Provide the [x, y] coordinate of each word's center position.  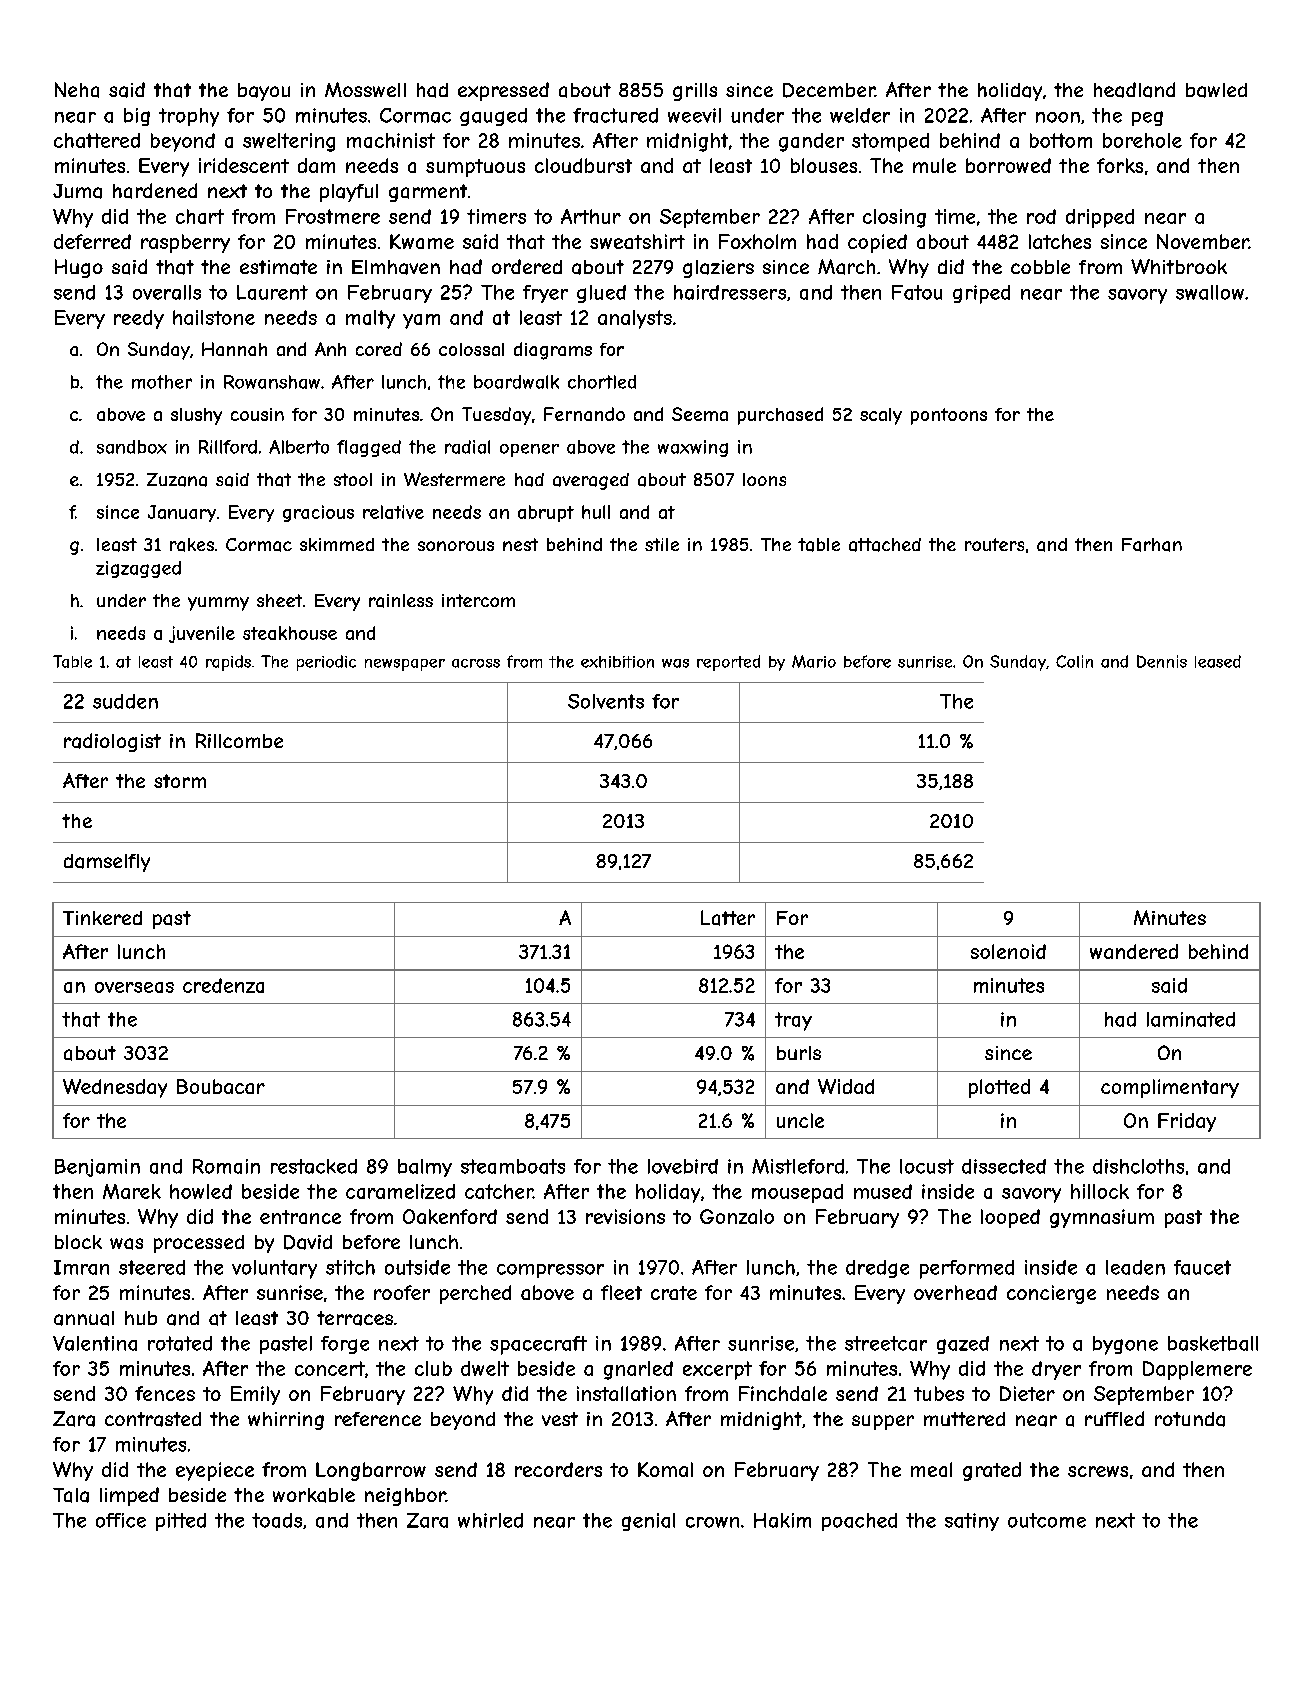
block [78, 1242]
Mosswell [365, 89]
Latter [728, 918]
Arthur [591, 216]
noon [1058, 117]
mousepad [797, 1193]
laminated [1191, 1019]
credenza [223, 985]
